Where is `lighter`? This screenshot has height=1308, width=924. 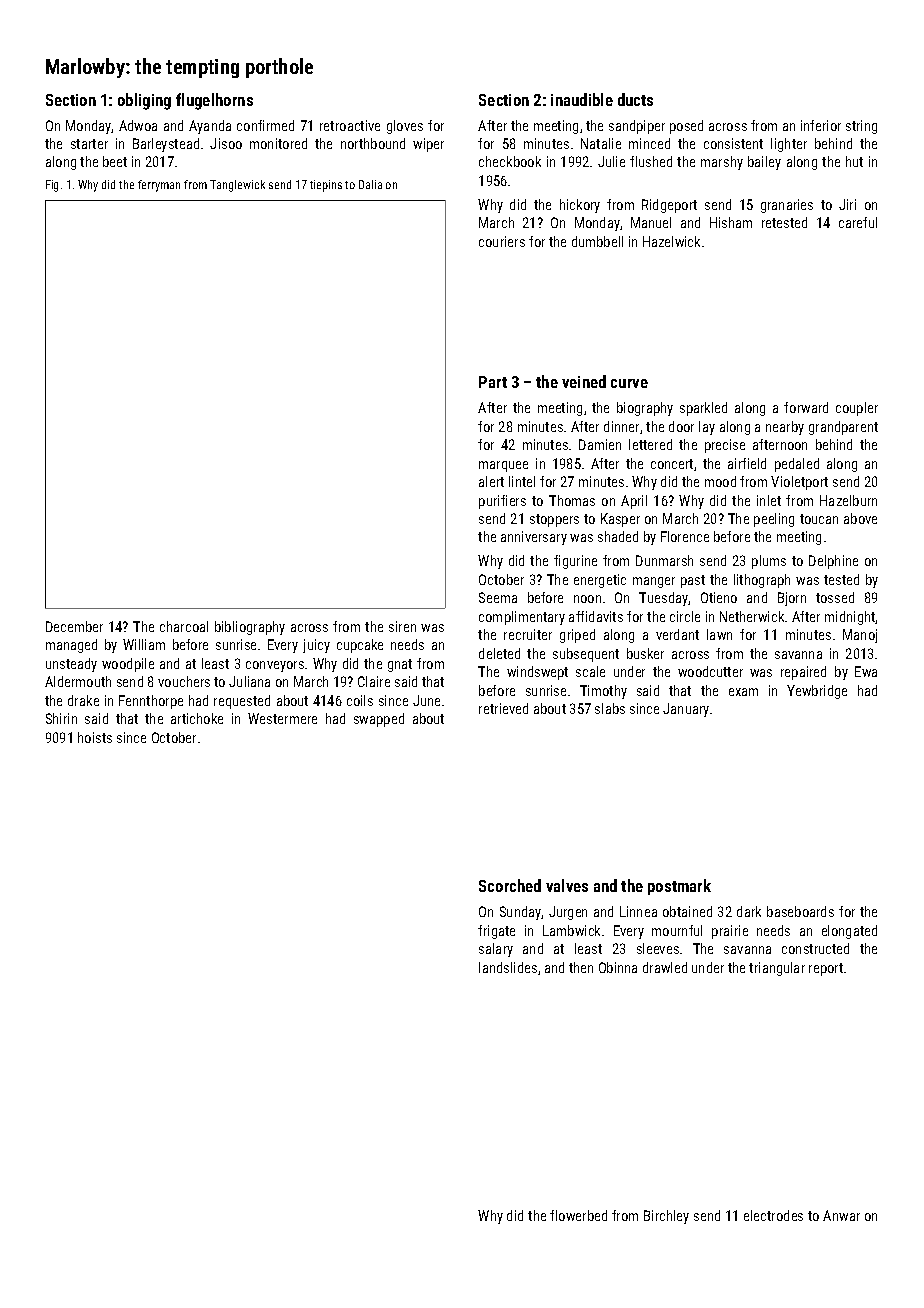
lighter is located at coordinates (789, 145).
